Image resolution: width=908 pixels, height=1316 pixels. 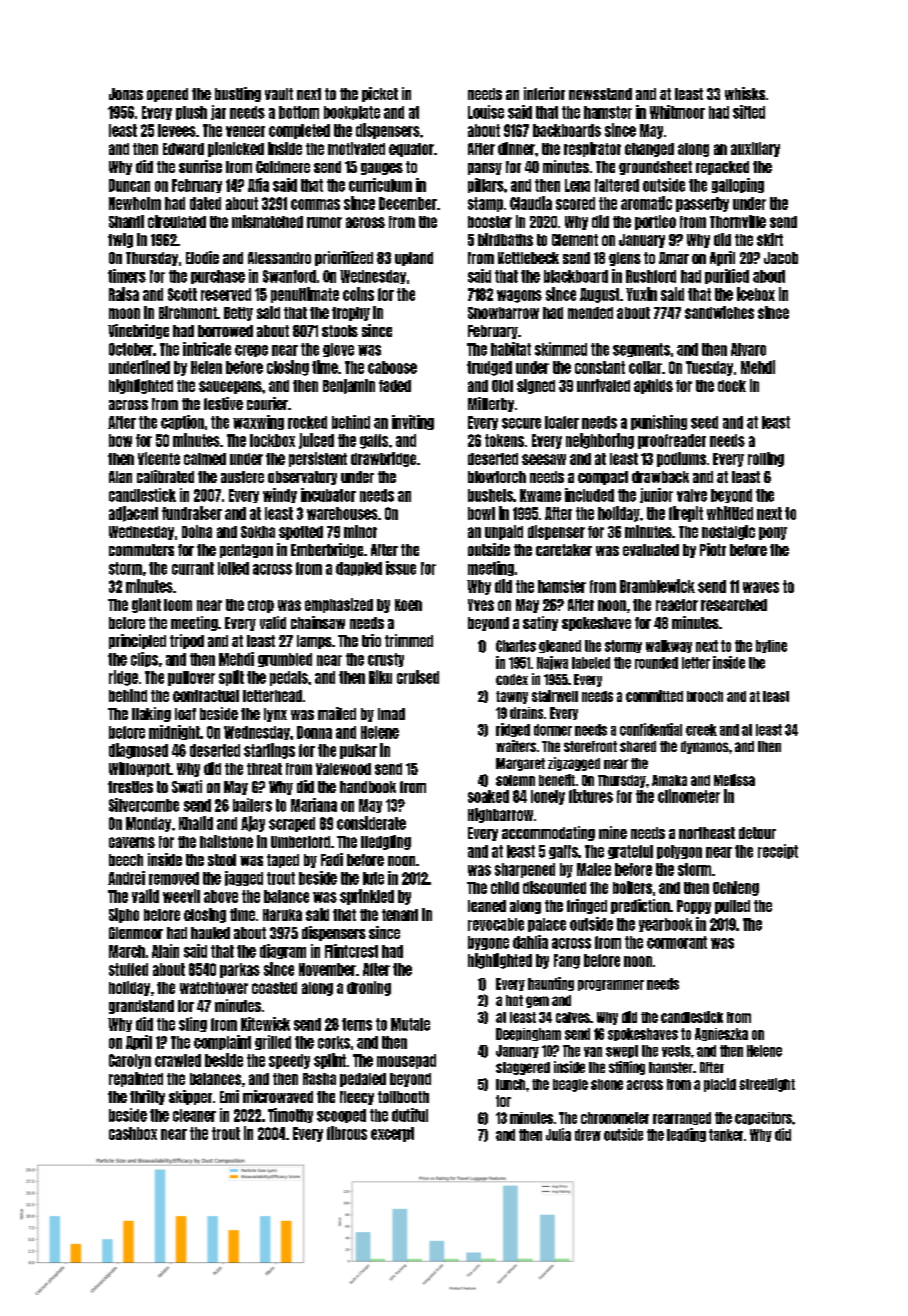 What do you see at coordinates (126, 94) in the screenshot?
I see `Jonas` at bounding box center [126, 94].
